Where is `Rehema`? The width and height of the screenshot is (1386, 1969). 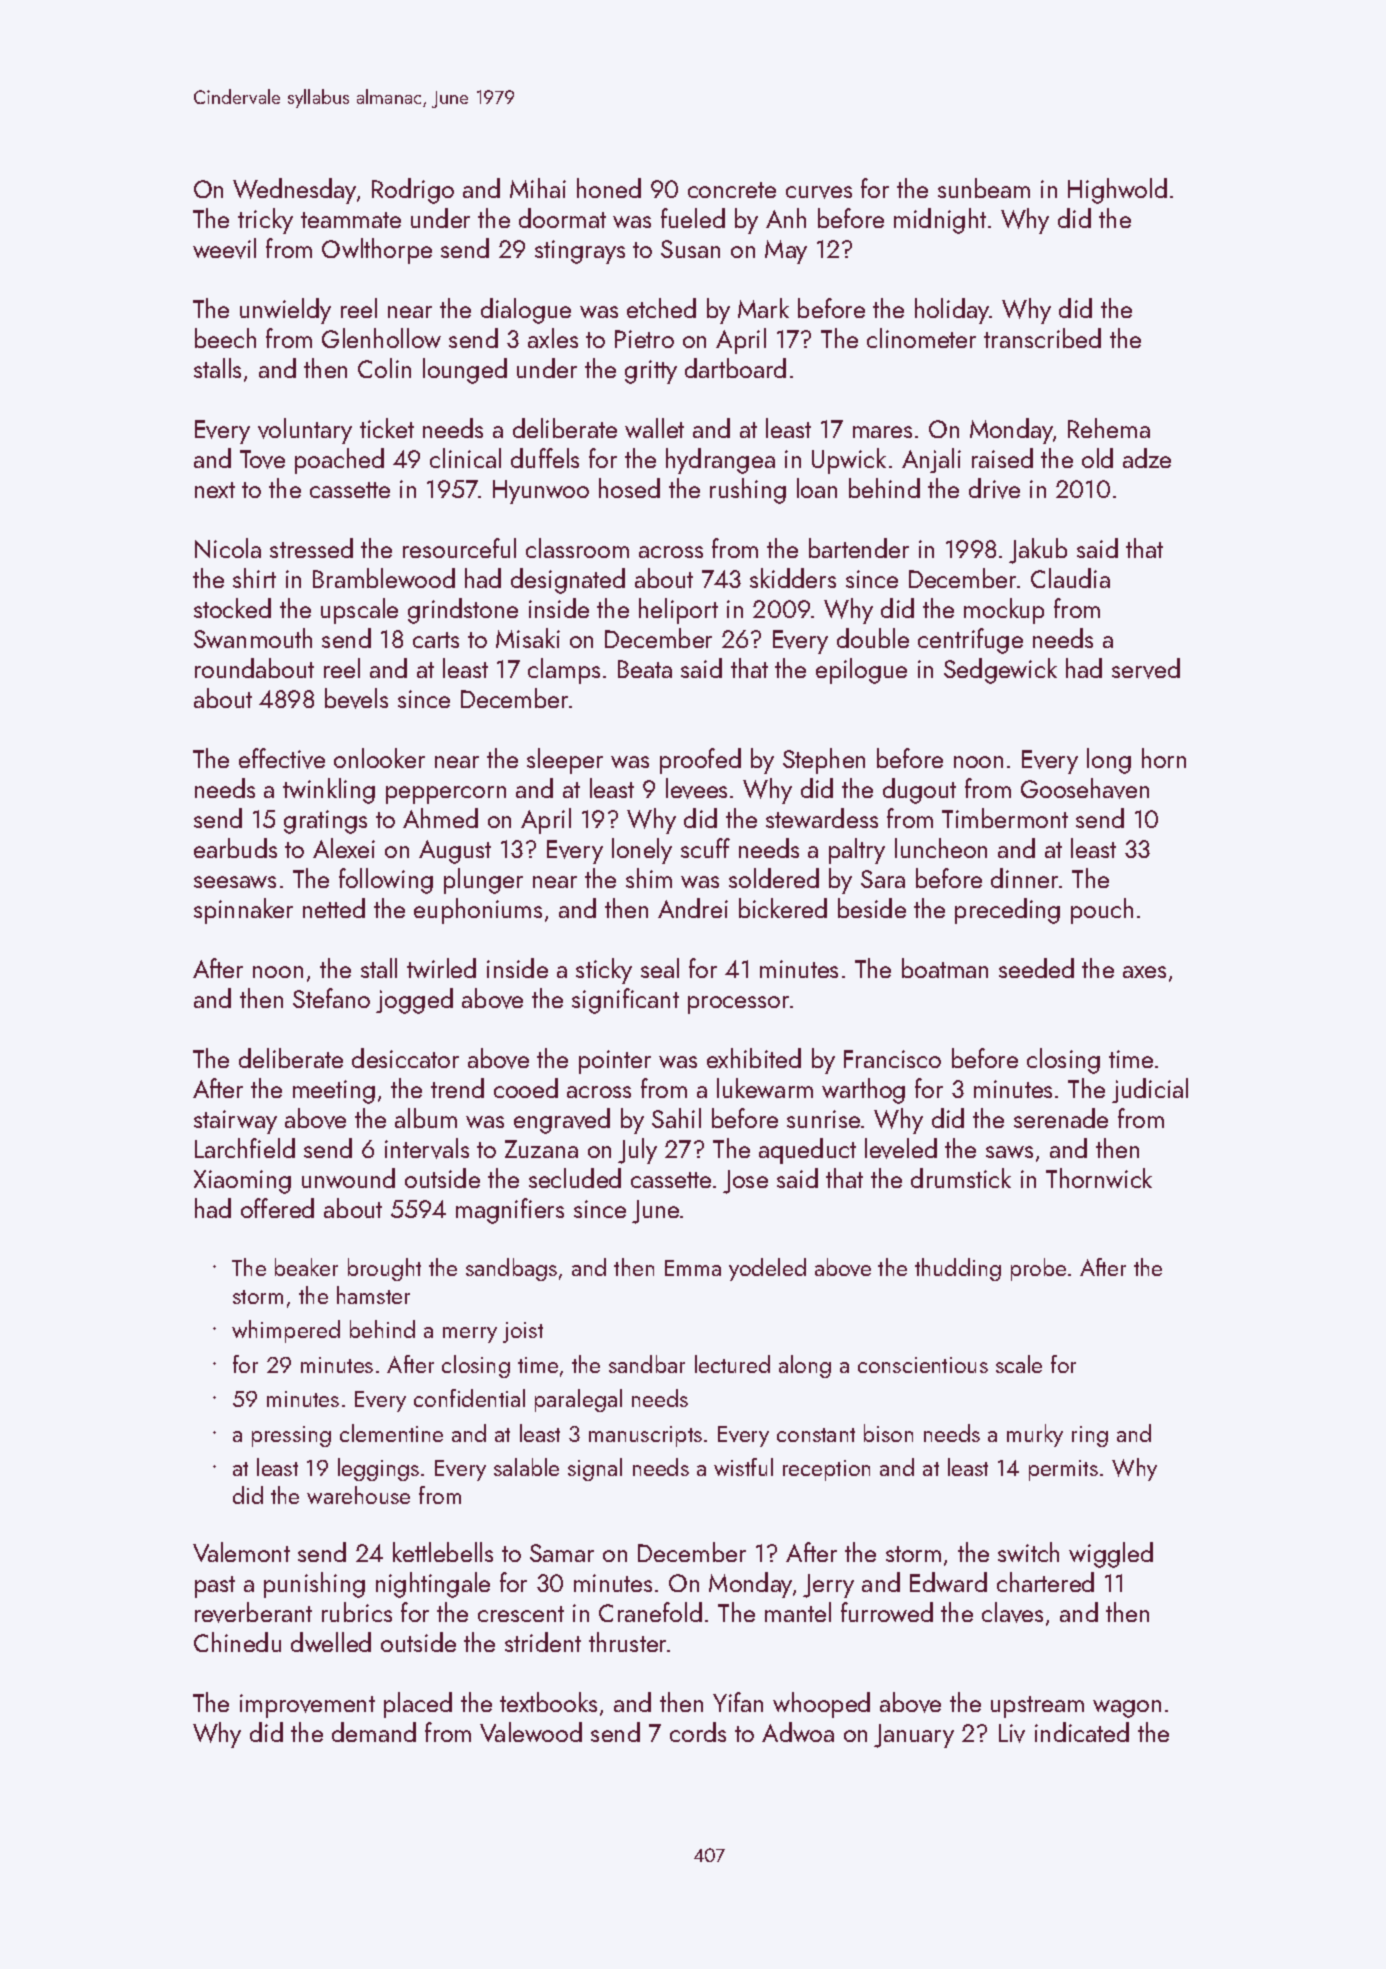 Rehema is located at coordinates (1109, 428).
